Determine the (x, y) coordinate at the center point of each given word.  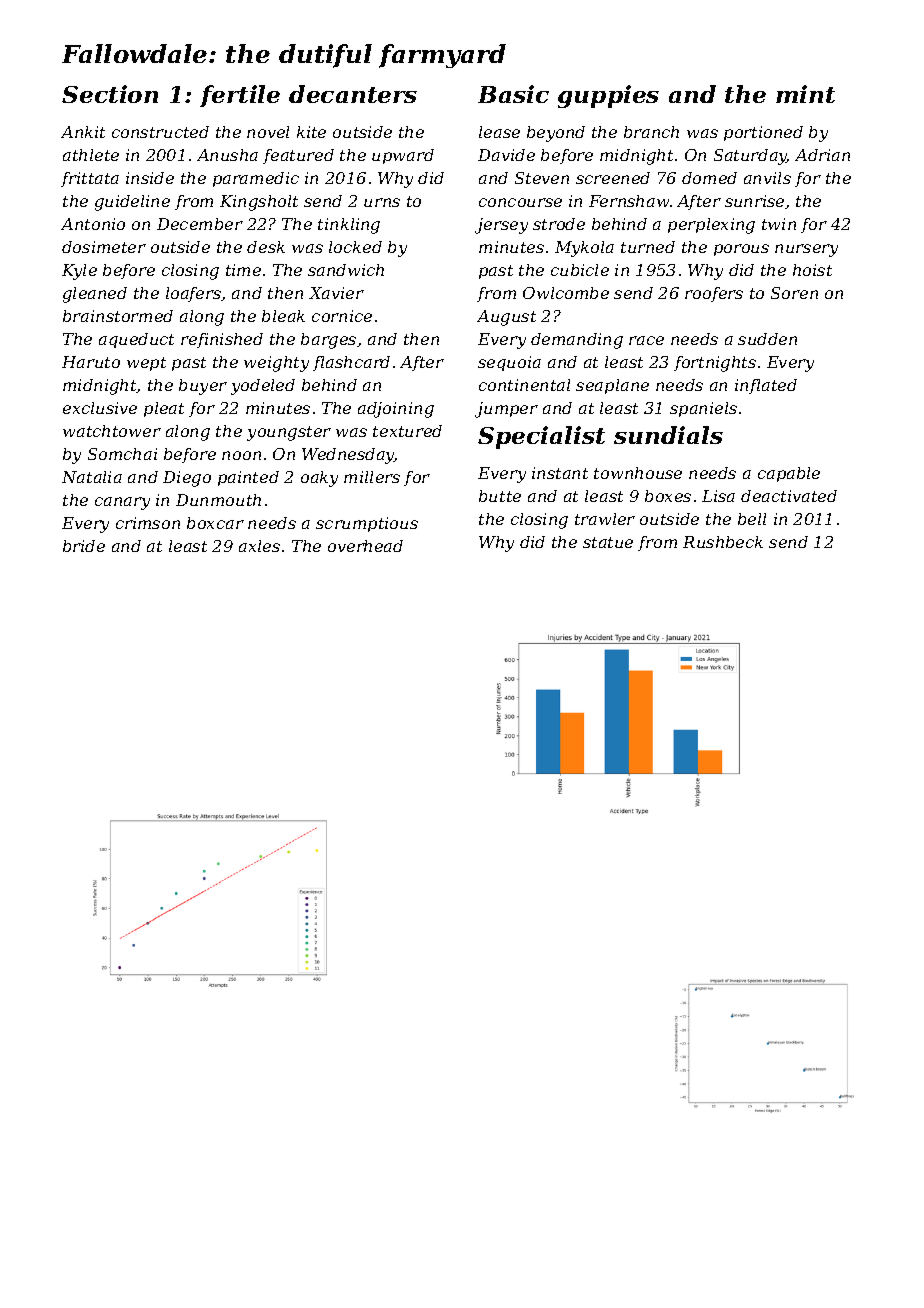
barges (328, 341)
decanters (353, 94)
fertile (240, 96)
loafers (193, 294)
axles (259, 546)
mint (805, 94)
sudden (767, 339)
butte (500, 496)
